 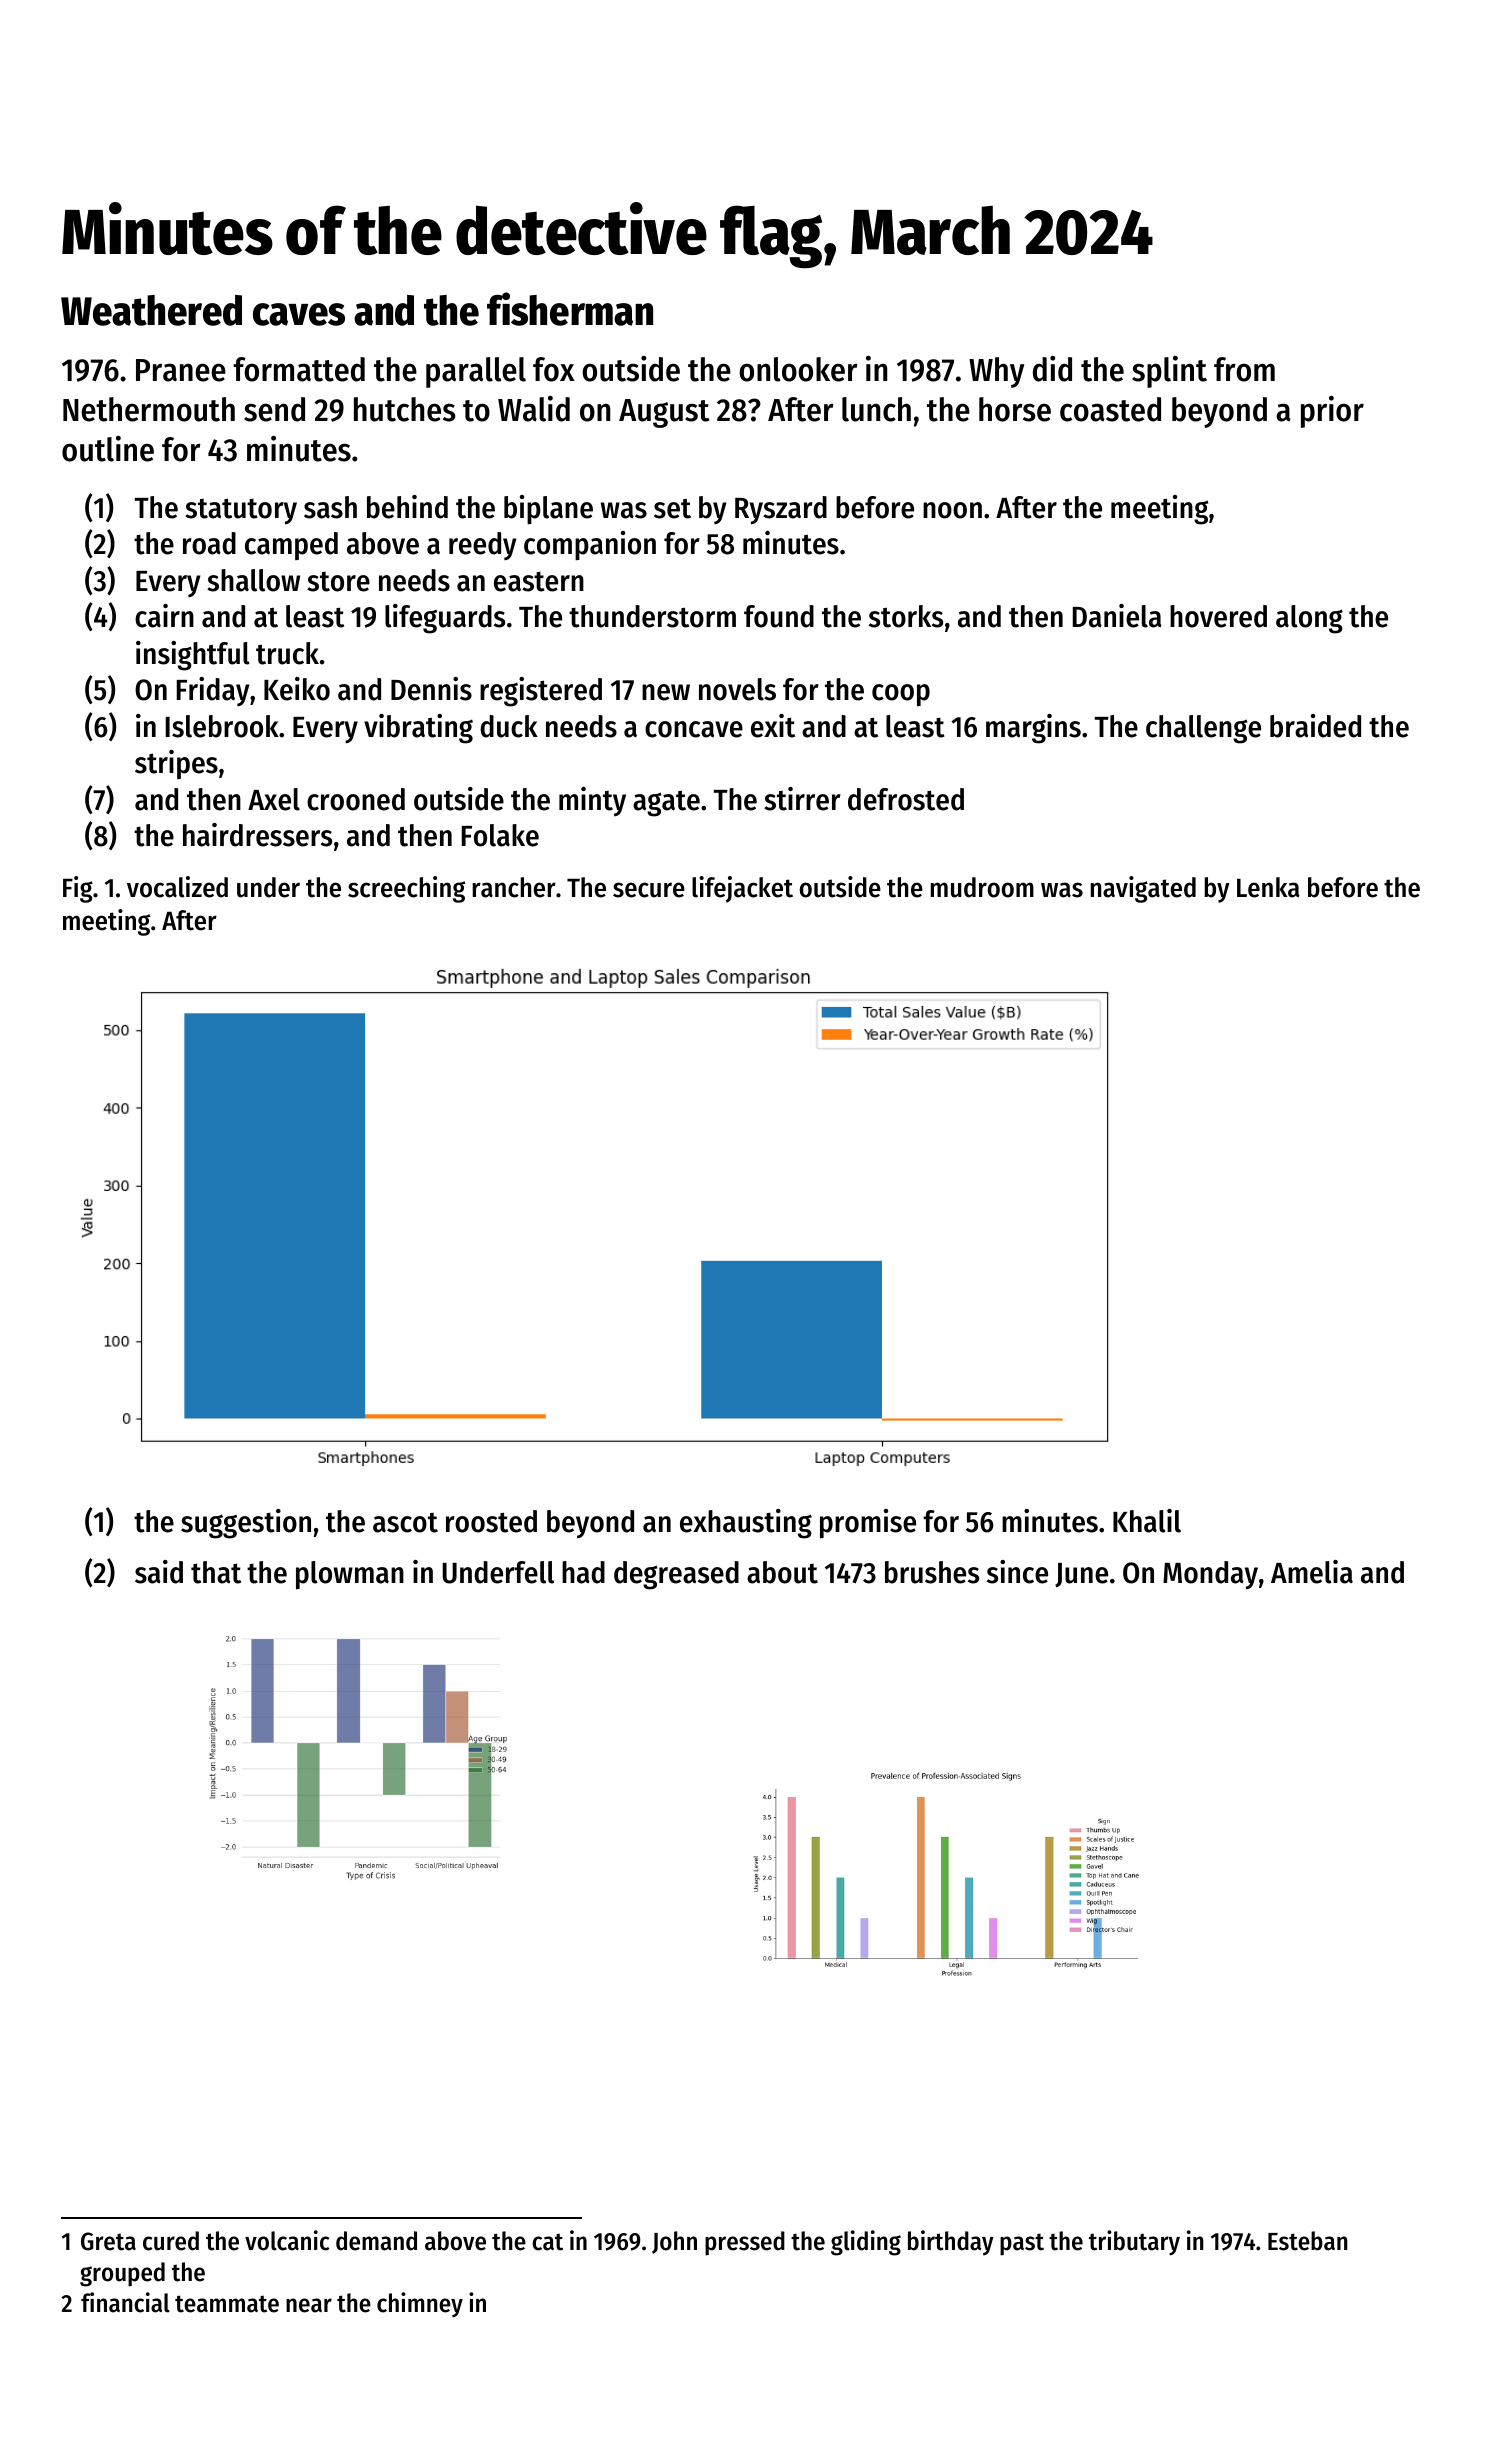 What do you see at coordinates (350, 1575) in the screenshot?
I see `plowman` at bounding box center [350, 1575].
